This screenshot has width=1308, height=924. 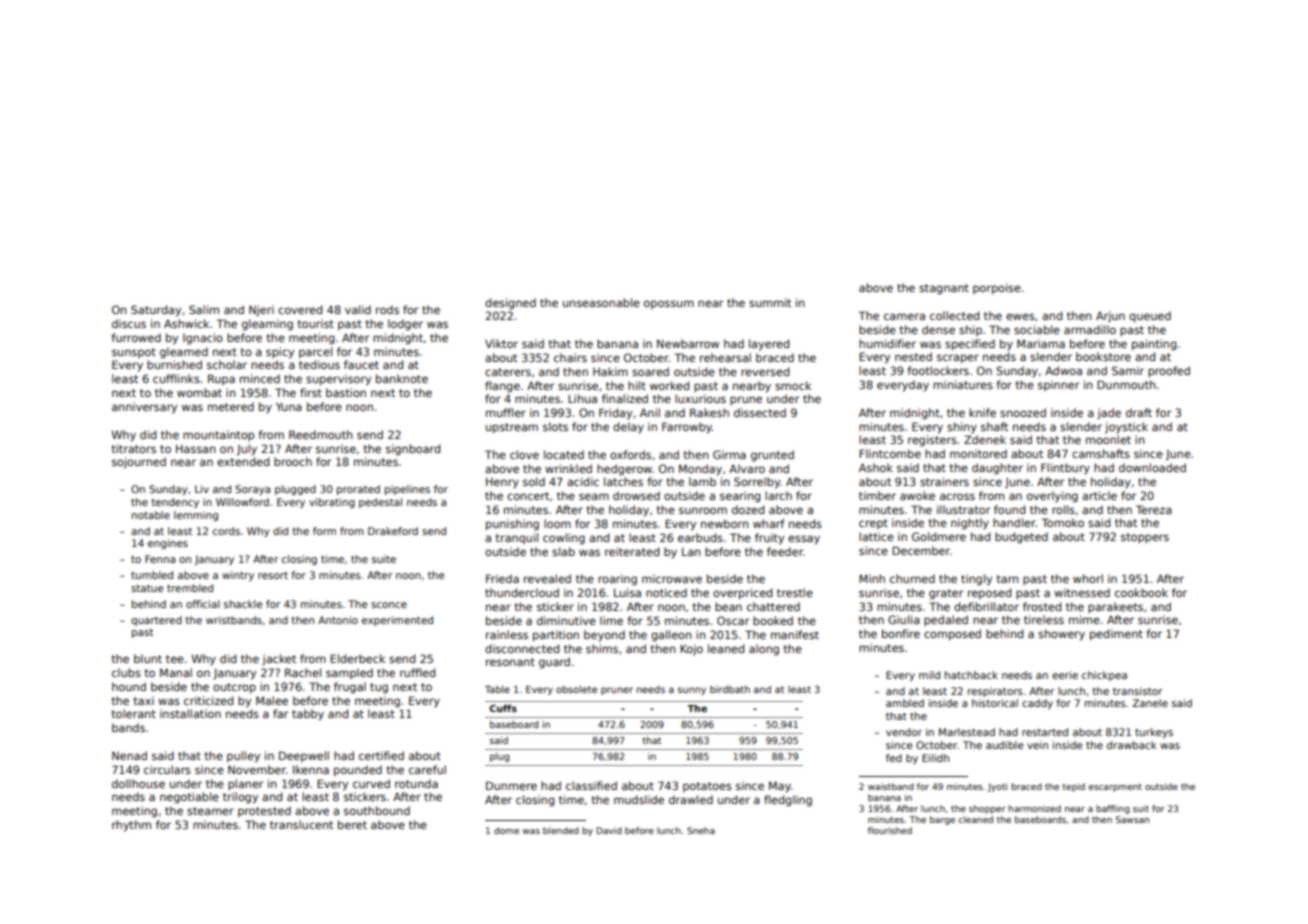 What do you see at coordinates (510, 304) in the screenshot?
I see `designed` at bounding box center [510, 304].
